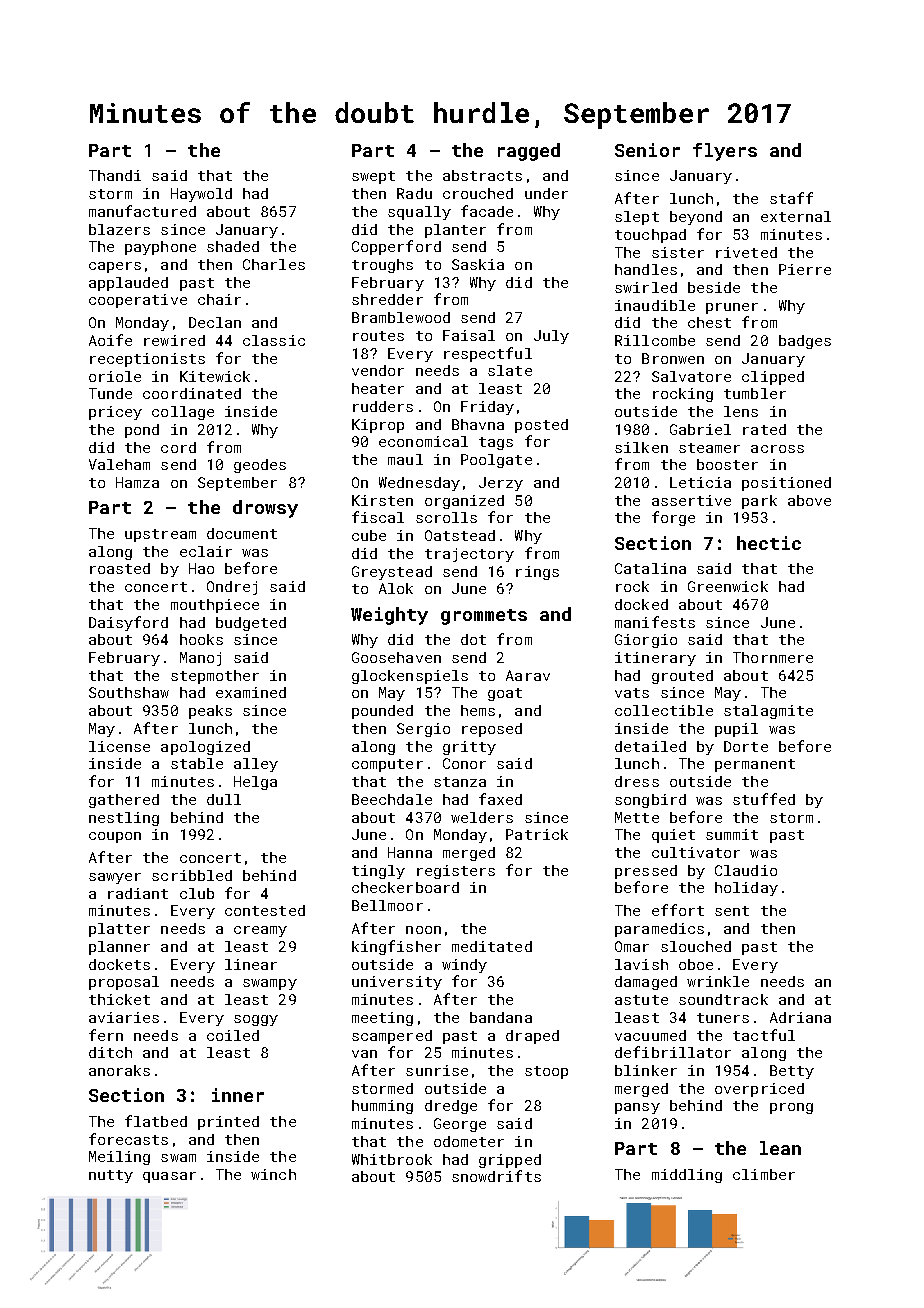  Describe the element at coordinates (478, 424) in the document. I see `Bhavna` at that location.
